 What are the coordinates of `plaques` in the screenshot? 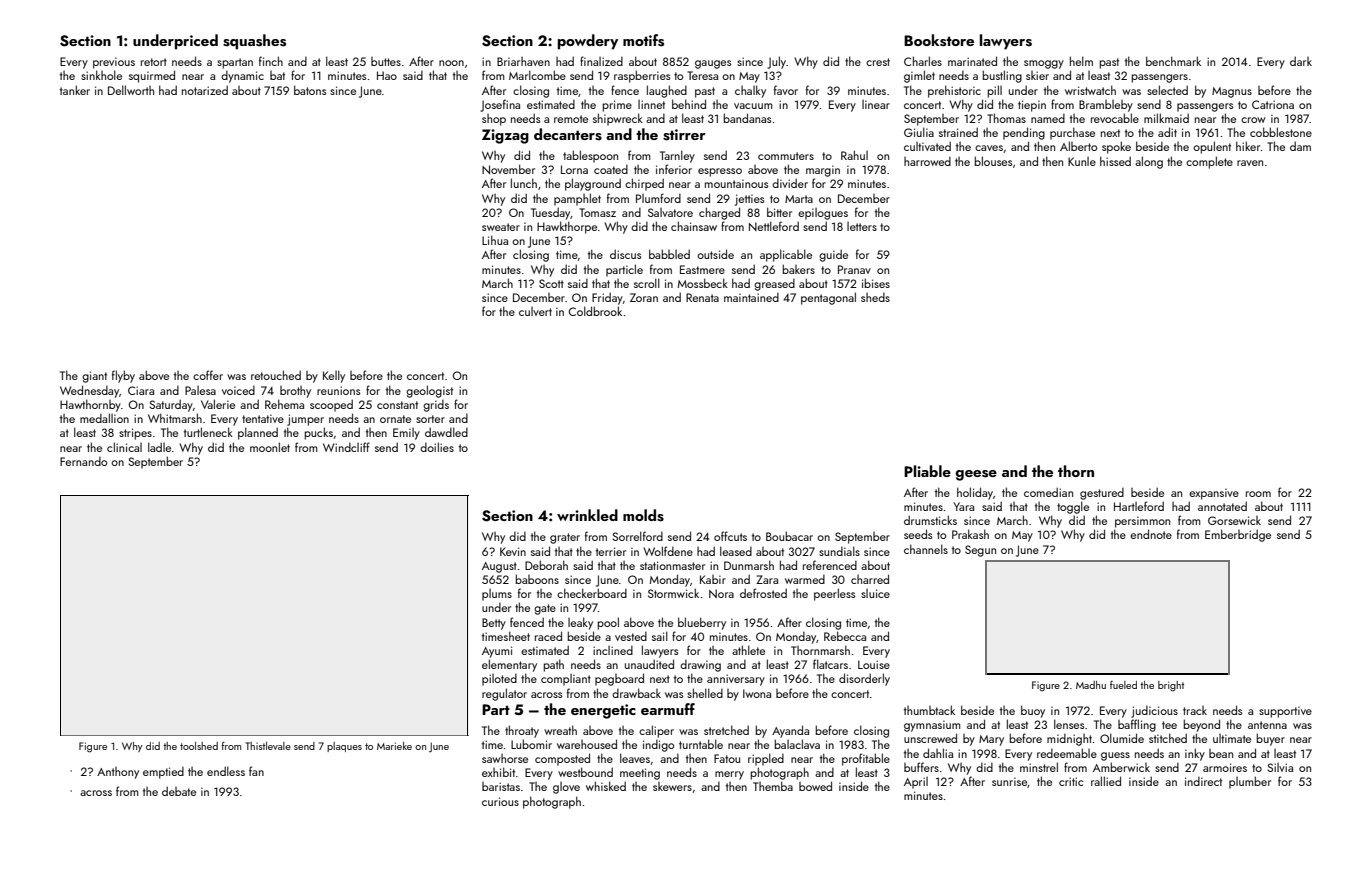 It's located at (344, 747).
